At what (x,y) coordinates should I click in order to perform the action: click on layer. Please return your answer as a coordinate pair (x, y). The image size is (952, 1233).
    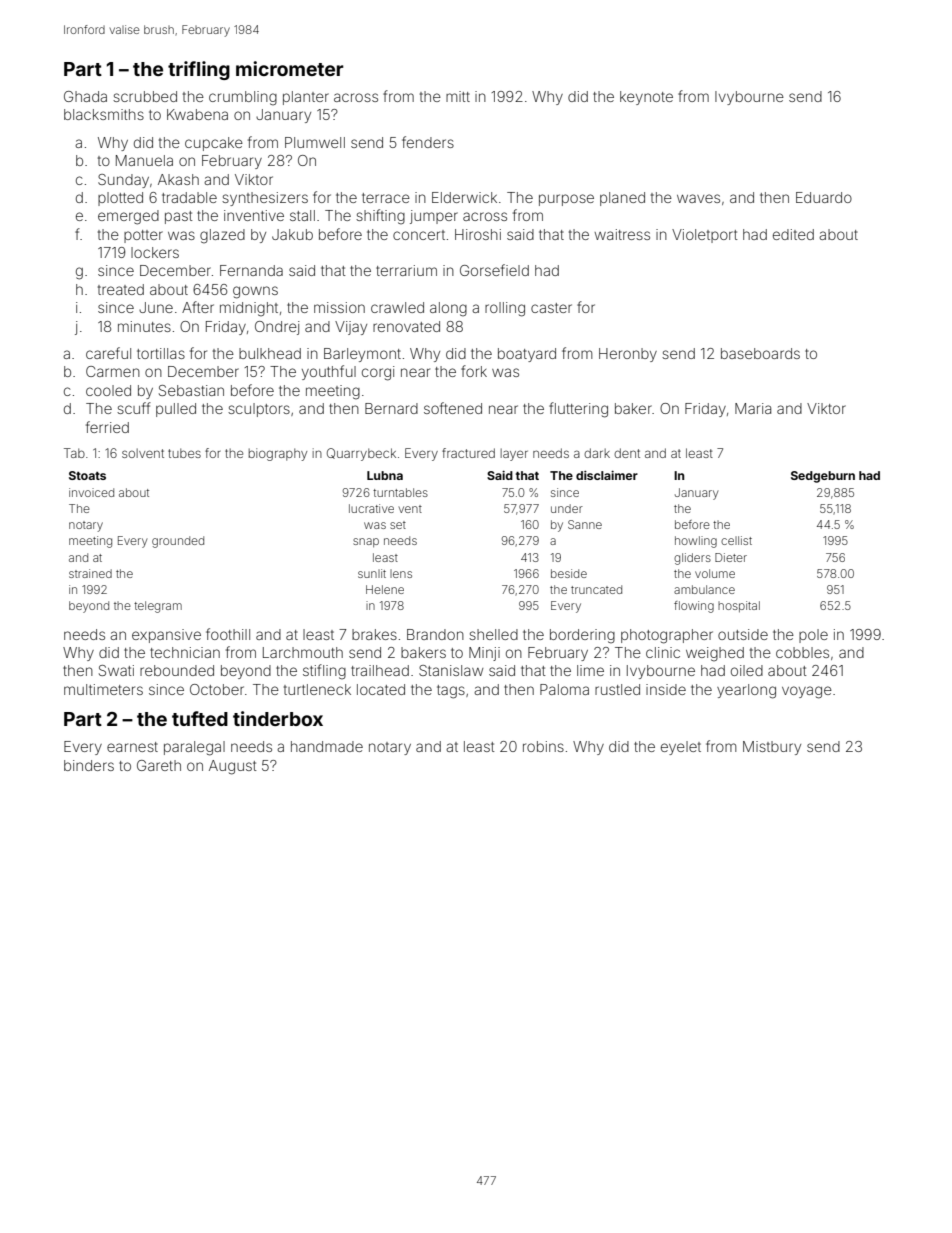
    Looking at the image, I should click on (514, 454).
